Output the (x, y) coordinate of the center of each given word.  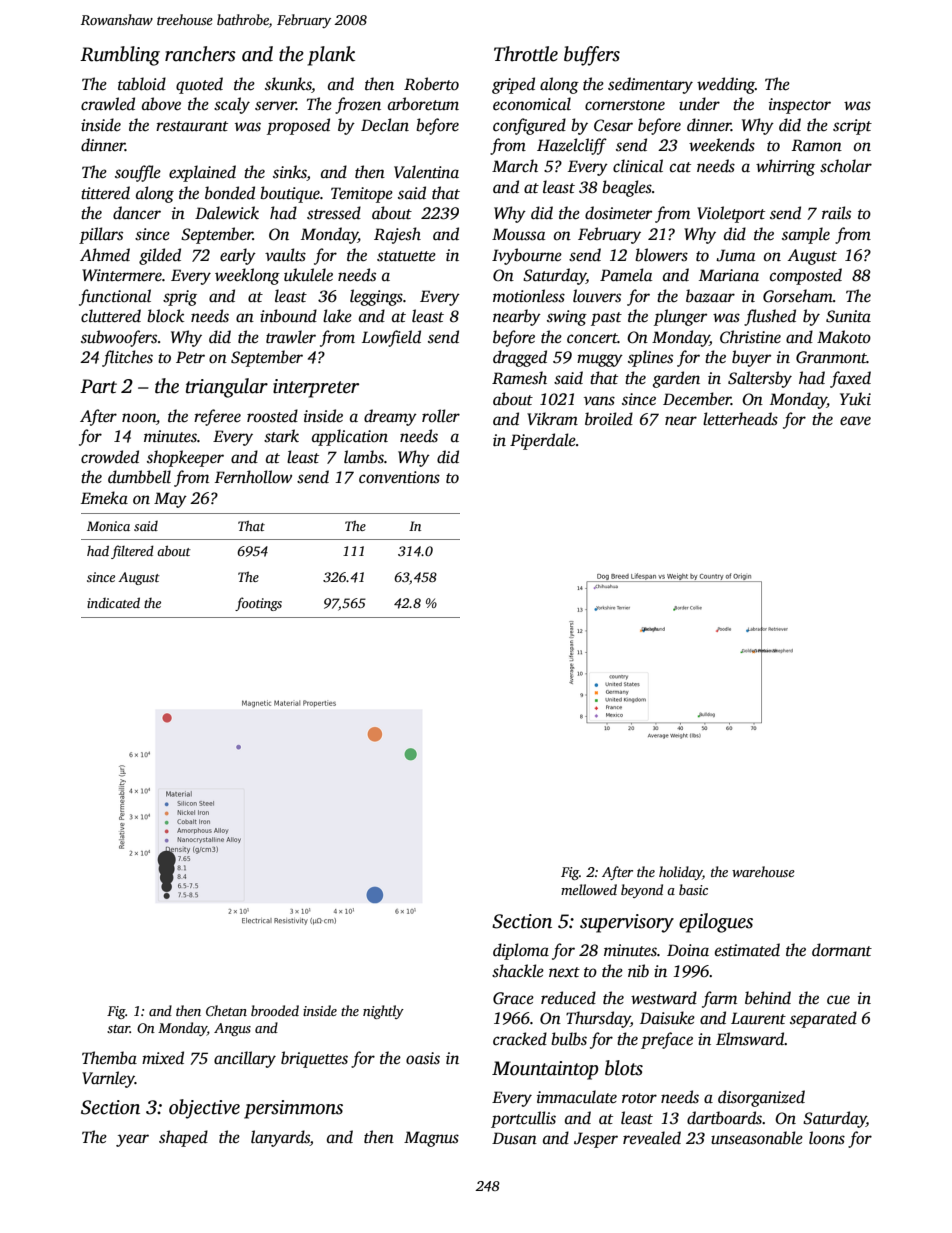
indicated (113, 602)
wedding (726, 85)
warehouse (763, 871)
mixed (163, 1057)
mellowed (589, 889)
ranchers (200, 54)
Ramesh (519, 378)
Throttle (526, 54)
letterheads (740, 419)
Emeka (104, 498)
